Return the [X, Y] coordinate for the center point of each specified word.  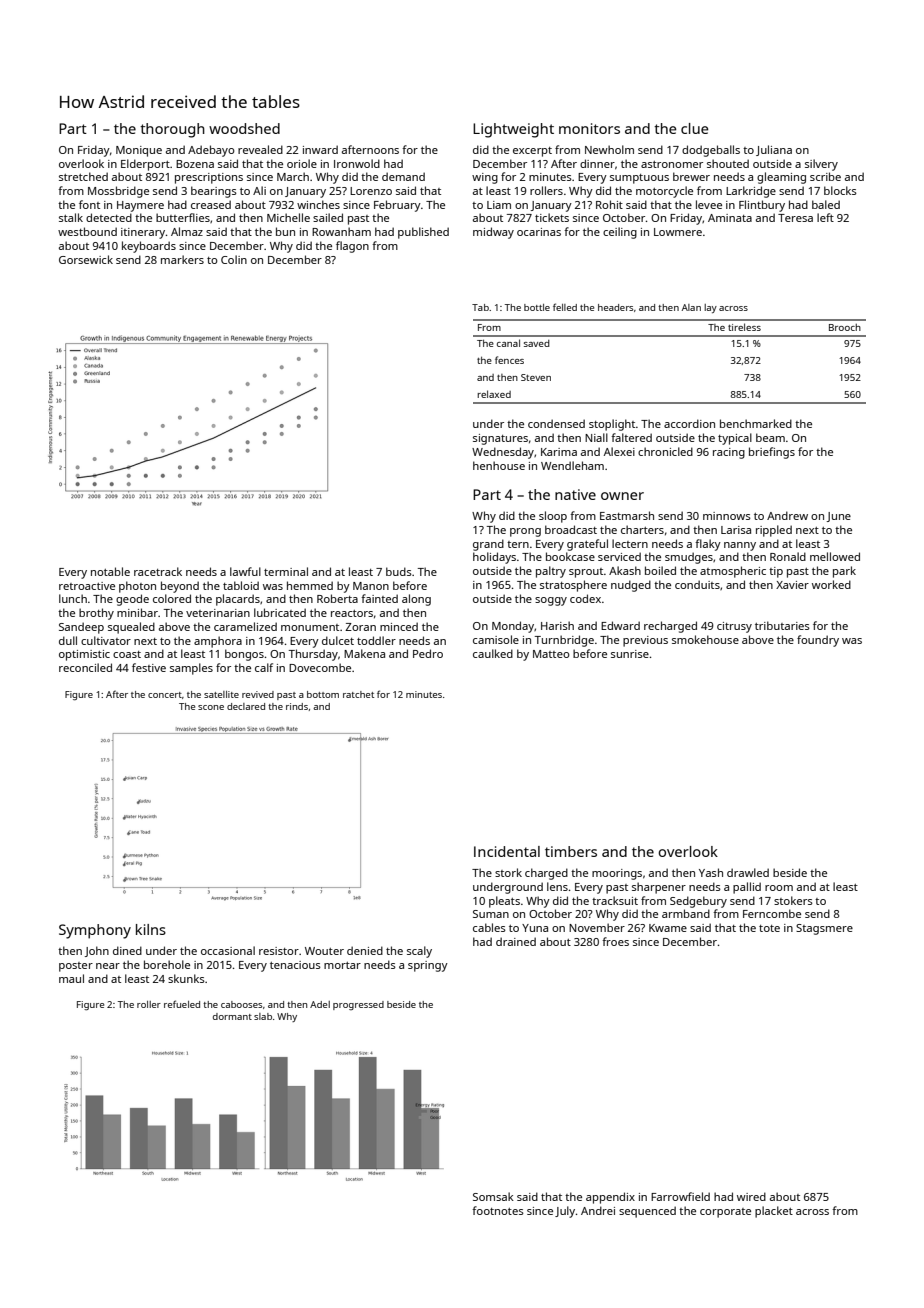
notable [110, 571]
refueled [182, 1004]
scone [211, 707]
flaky [708, 545]
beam [770, 437]
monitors [589, 128]
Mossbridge [118, 192]
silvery [821, 165]
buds [399, 571]
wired [751, 1196]
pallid [747, 888]
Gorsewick [86, 259]
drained [516, 941]
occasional [228, 950]
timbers [571, 851]
